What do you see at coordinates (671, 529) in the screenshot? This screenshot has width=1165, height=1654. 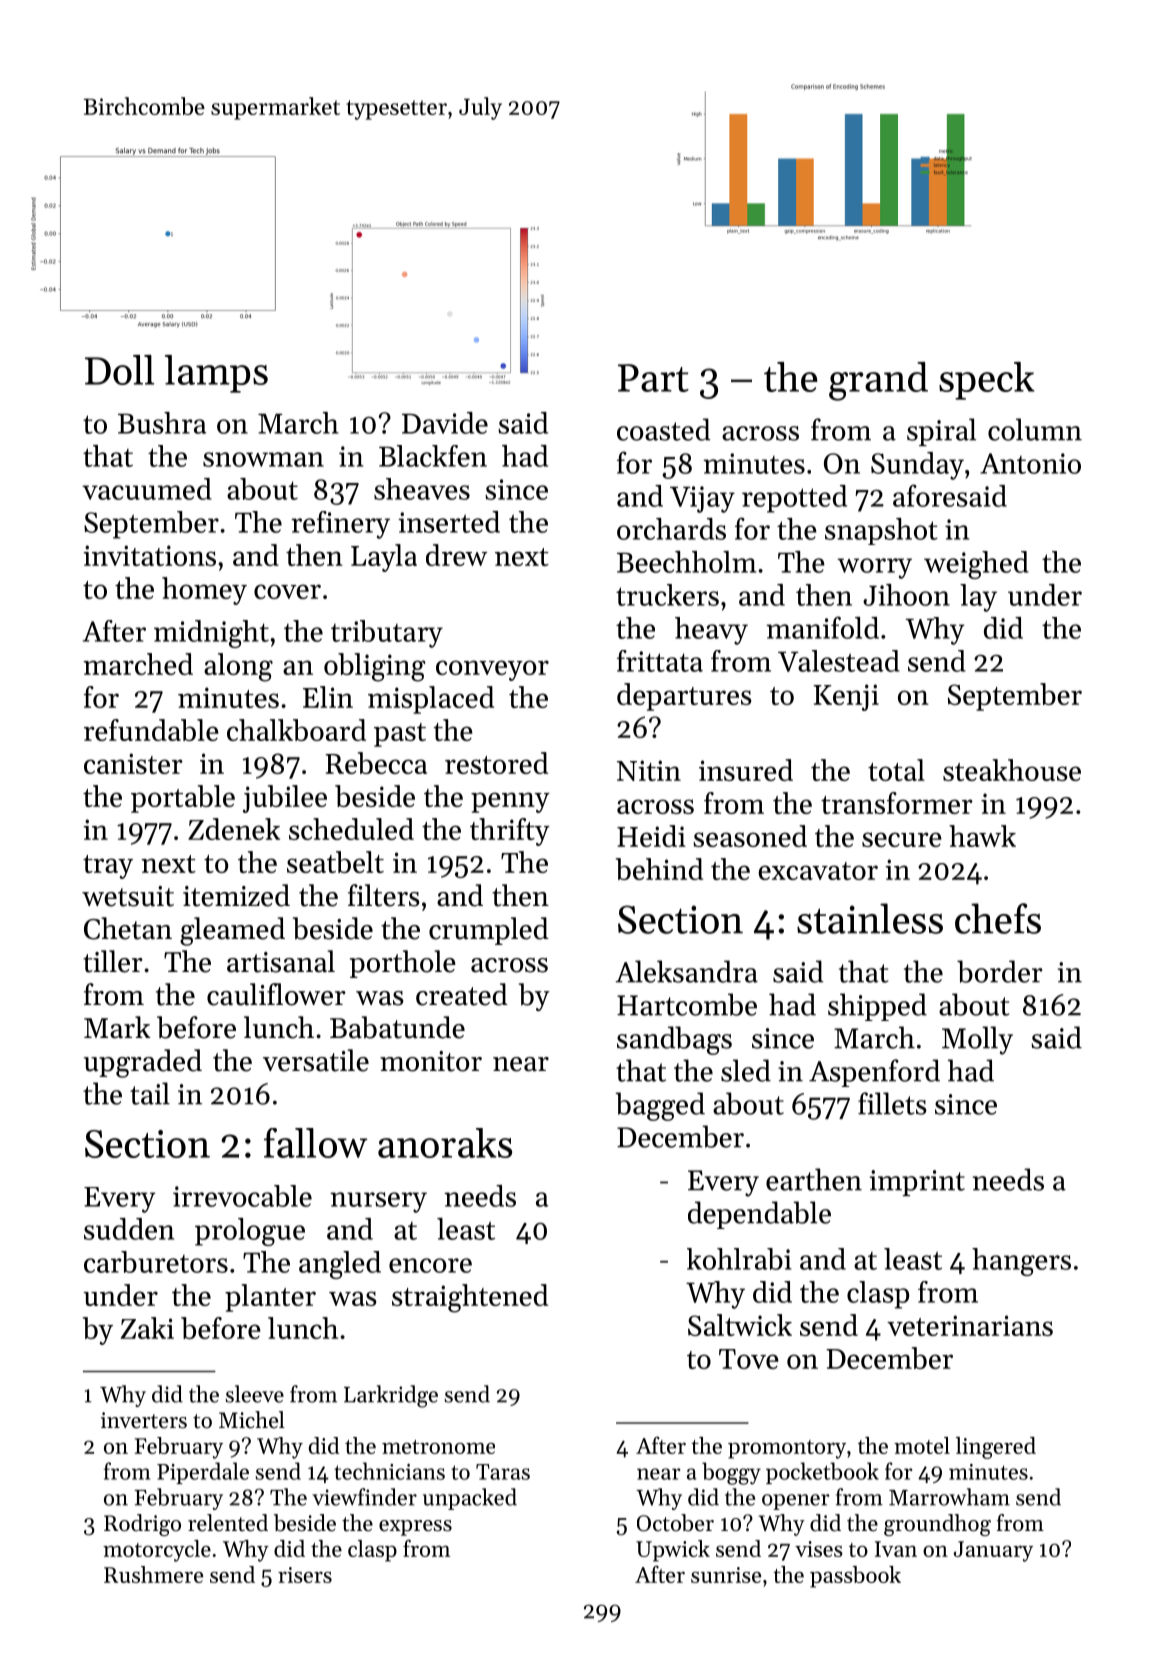 I see `orchards` at bounding box center [671, 529].
